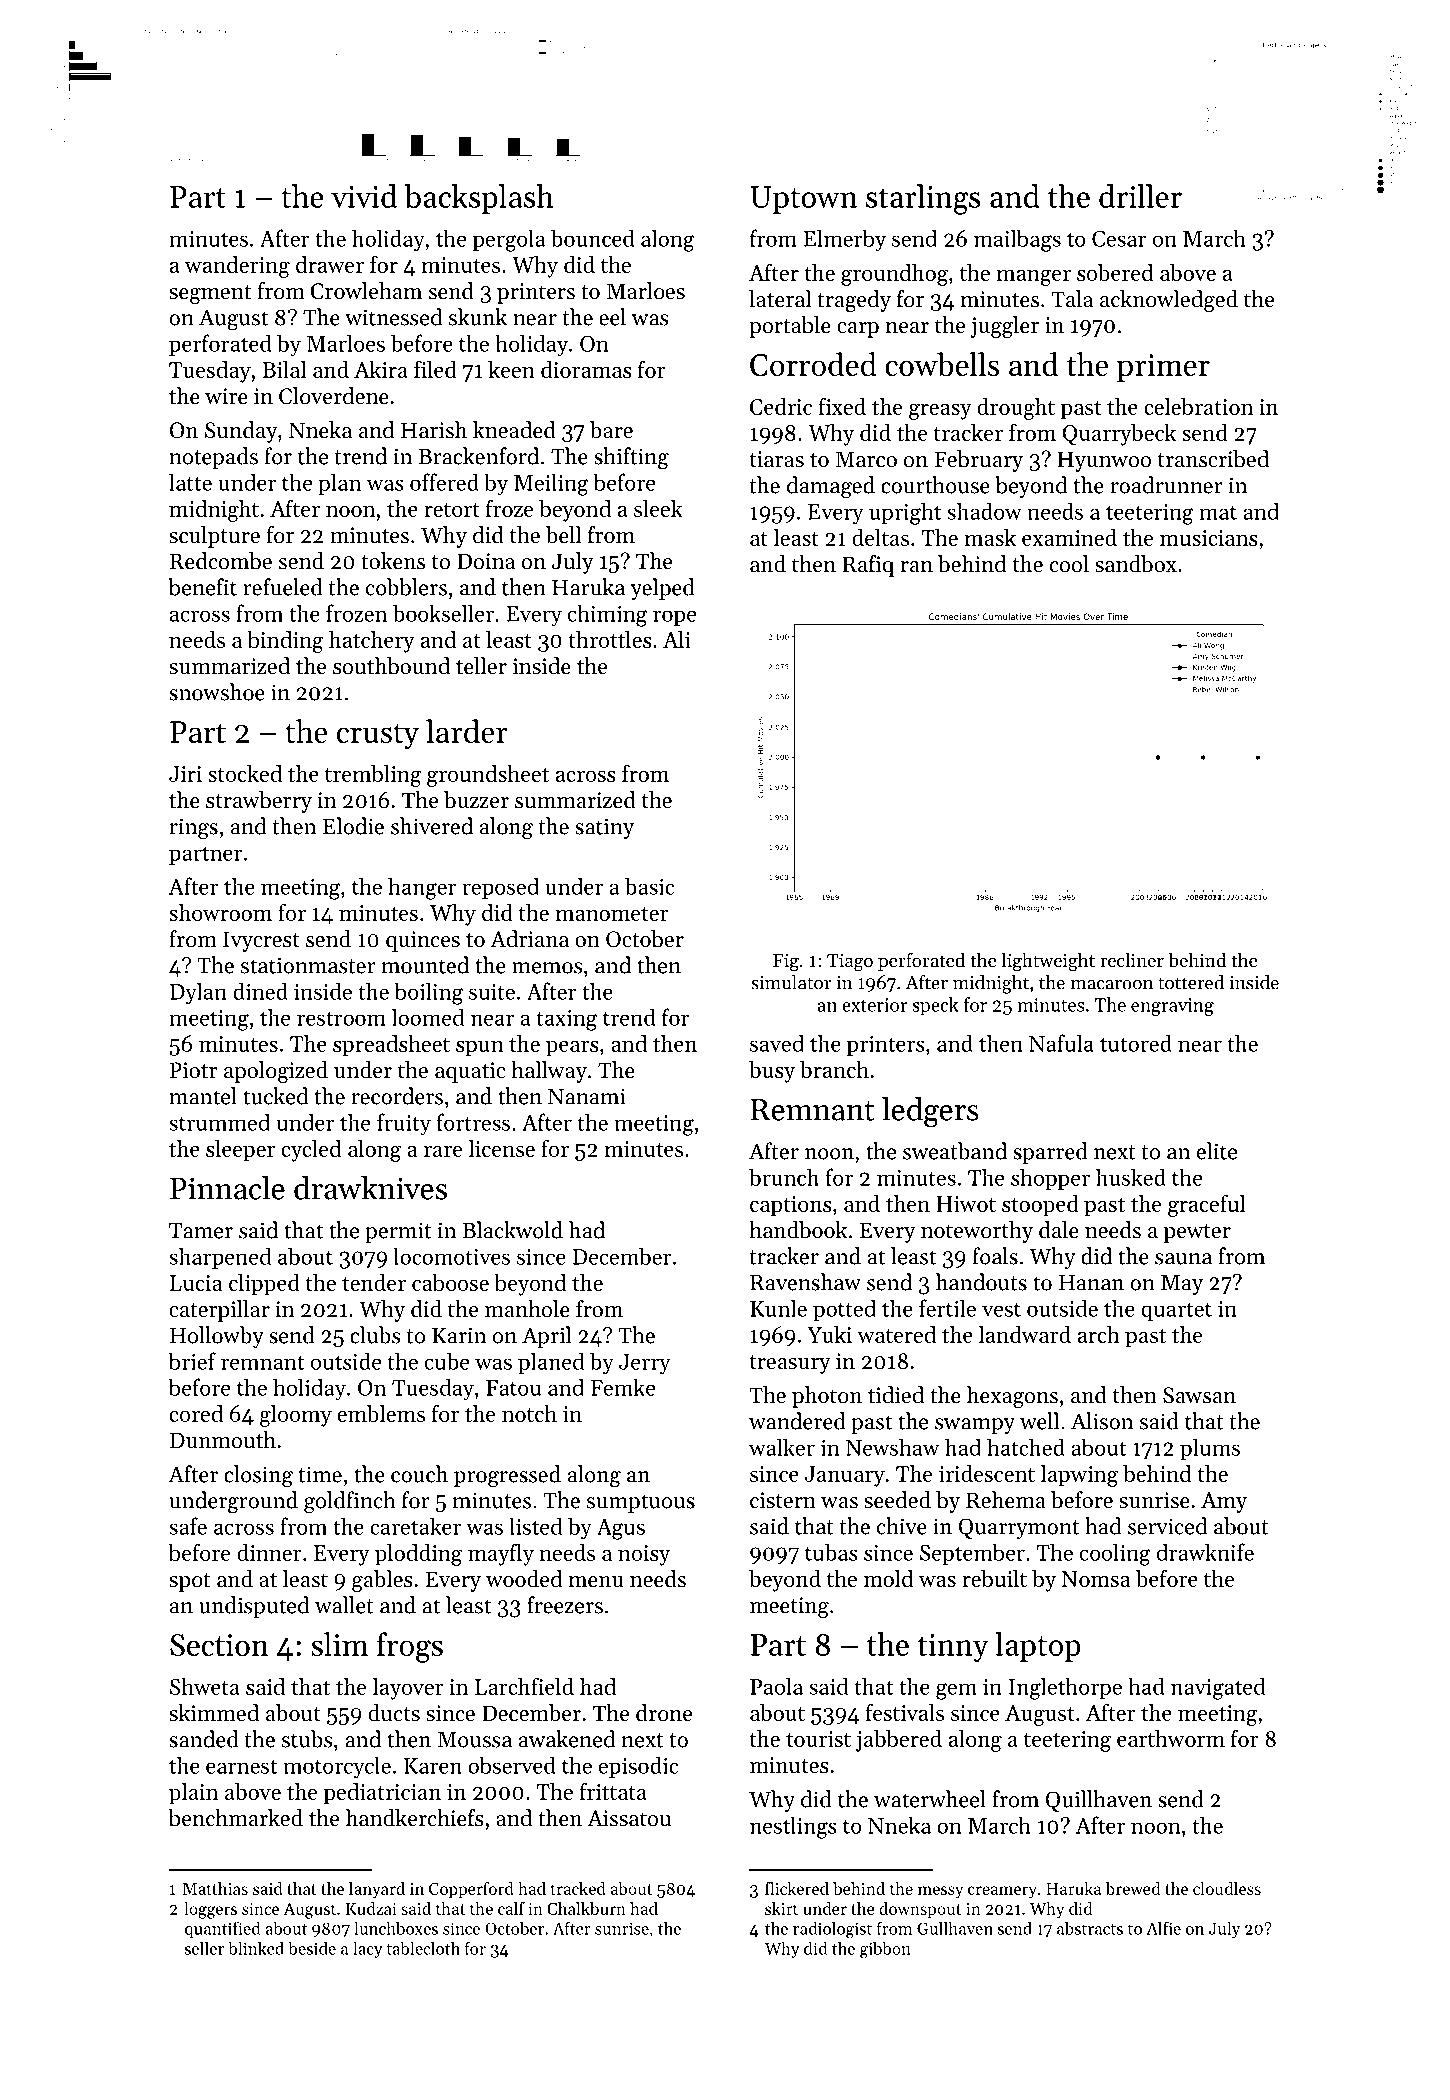  I want to click on drawer, so click(330, 264).
